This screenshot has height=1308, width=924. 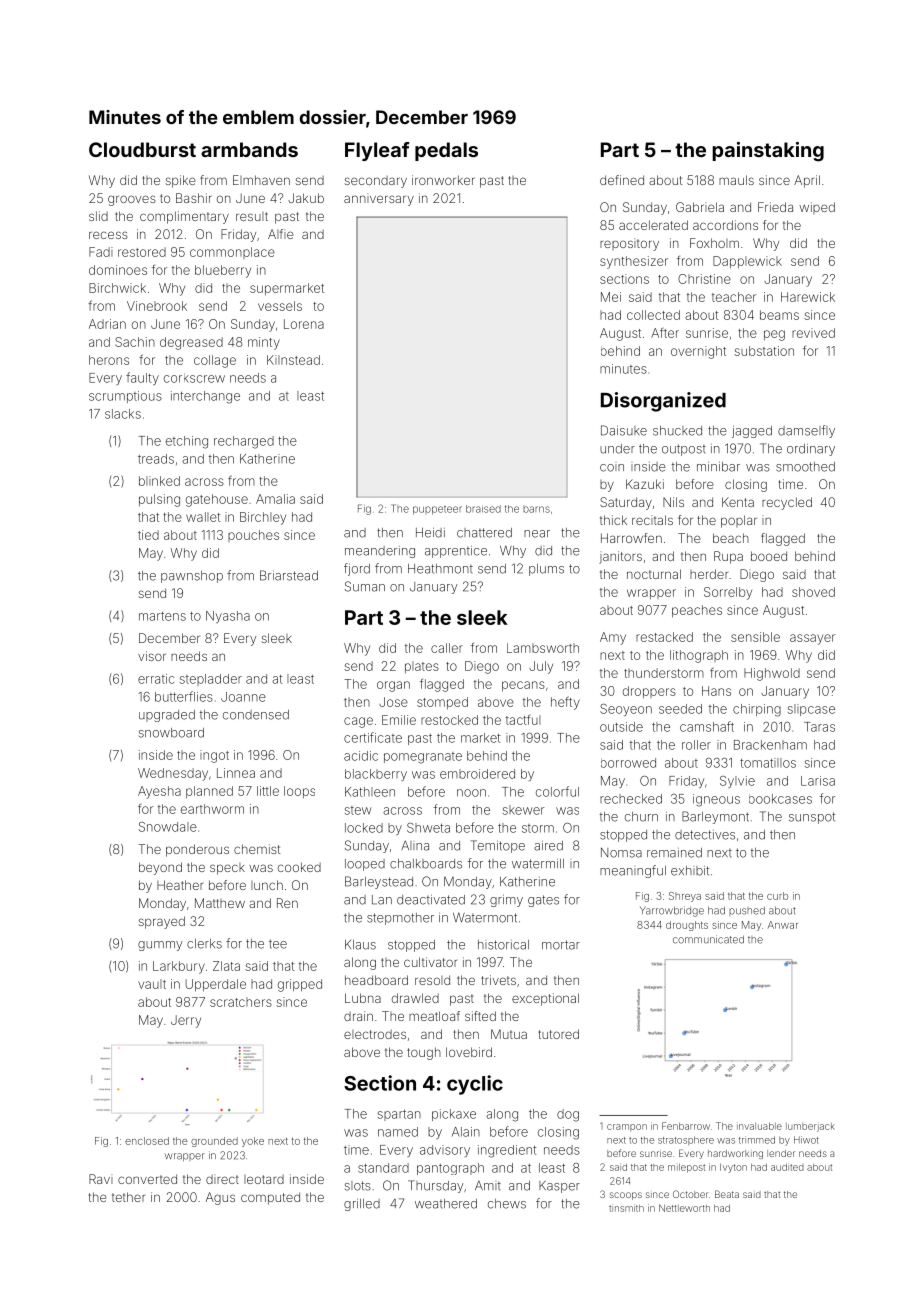 What do you see at coordinates (377, 151) in the screenshot?
I see `Flyleaf` at bounding box center [377, 151].
